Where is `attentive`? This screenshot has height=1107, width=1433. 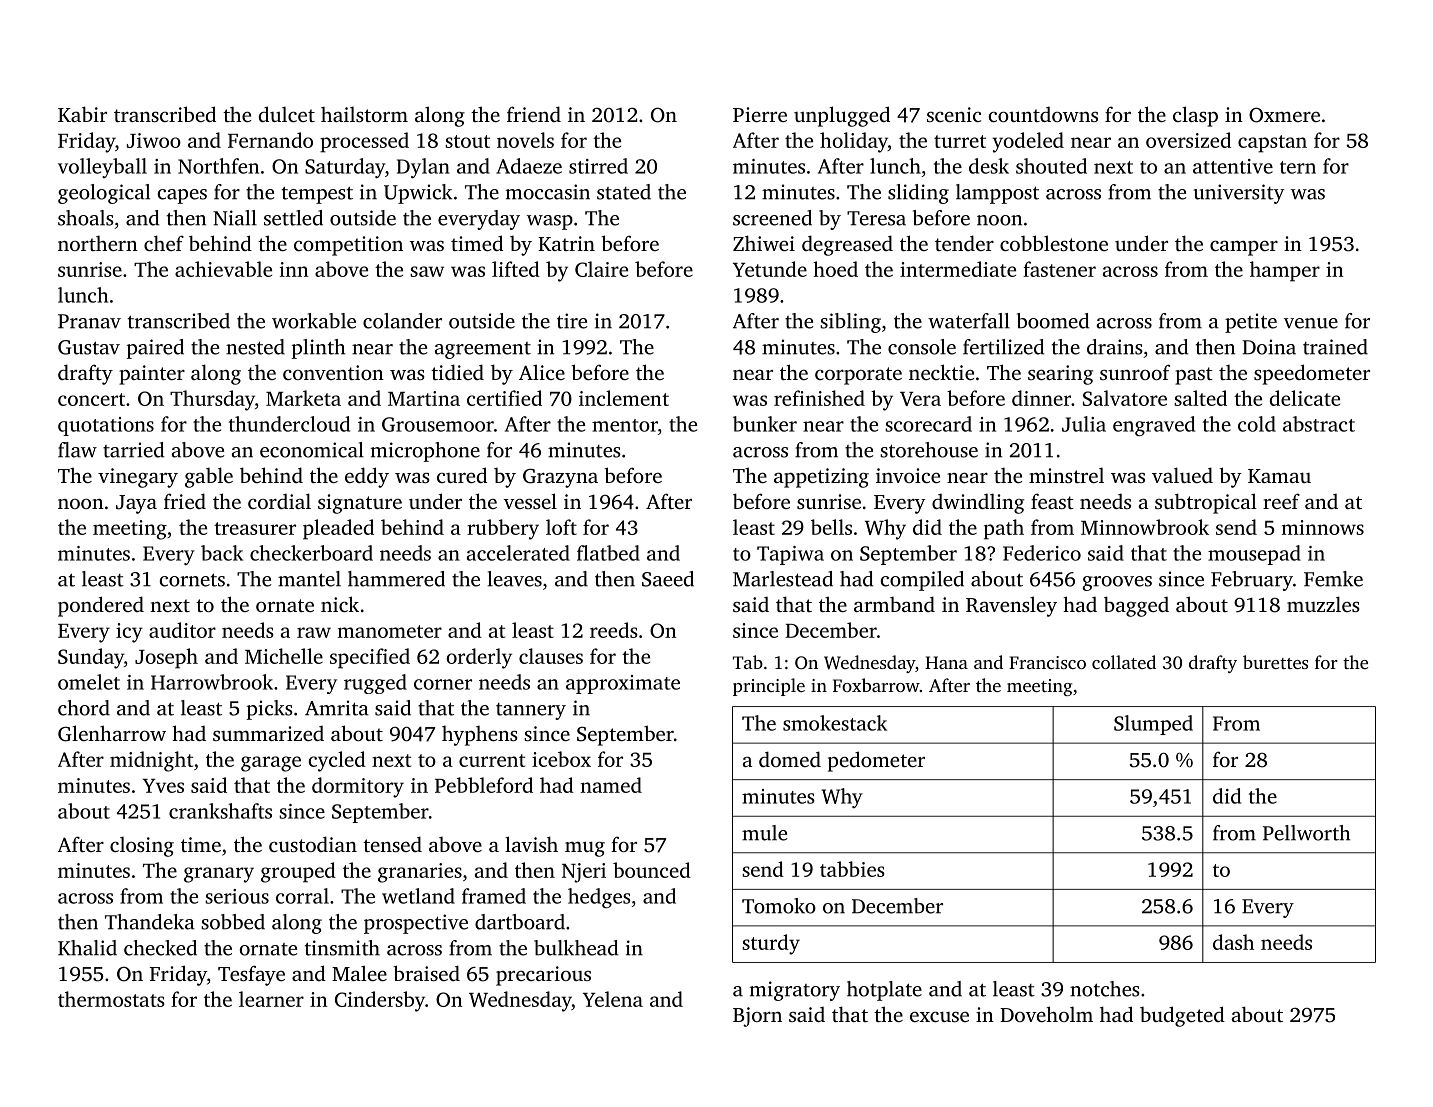
attentive is located at coordinates (1233, 166).
